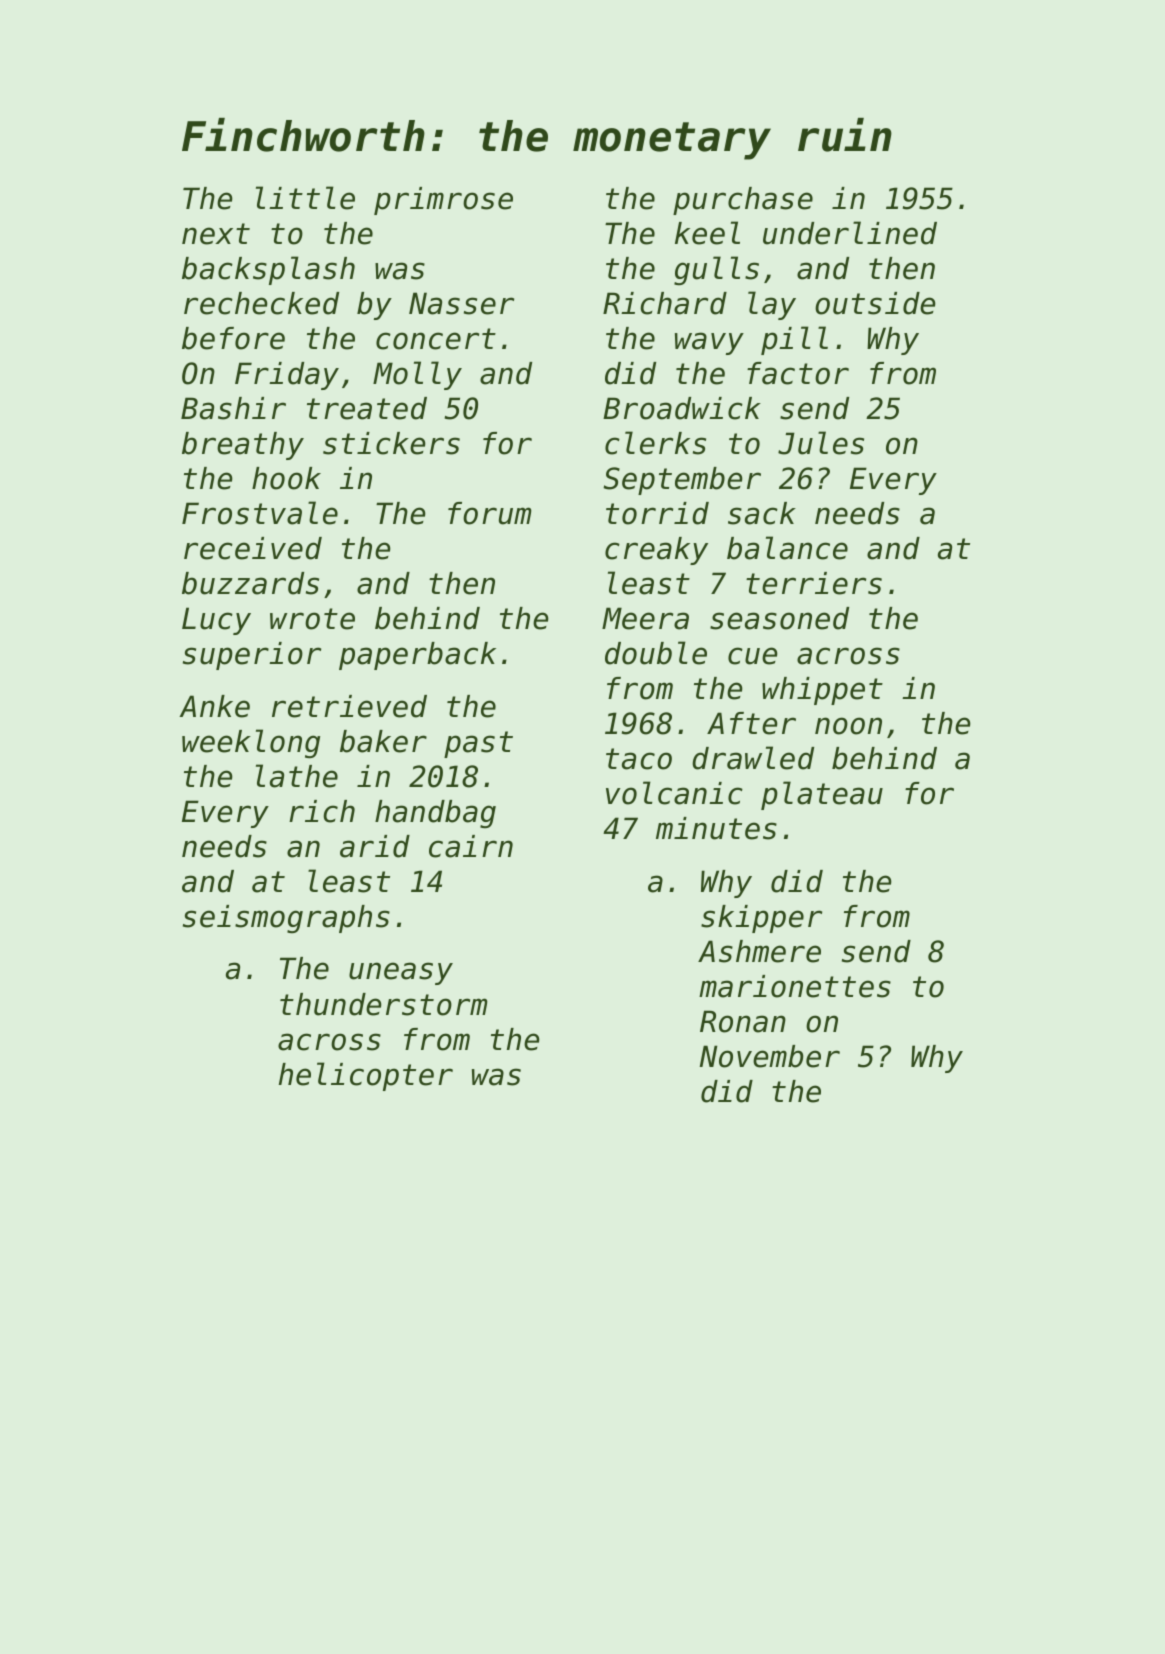 This screenshot has width=1165, height=1654. I want to click on underlined, so click(850, 233).
